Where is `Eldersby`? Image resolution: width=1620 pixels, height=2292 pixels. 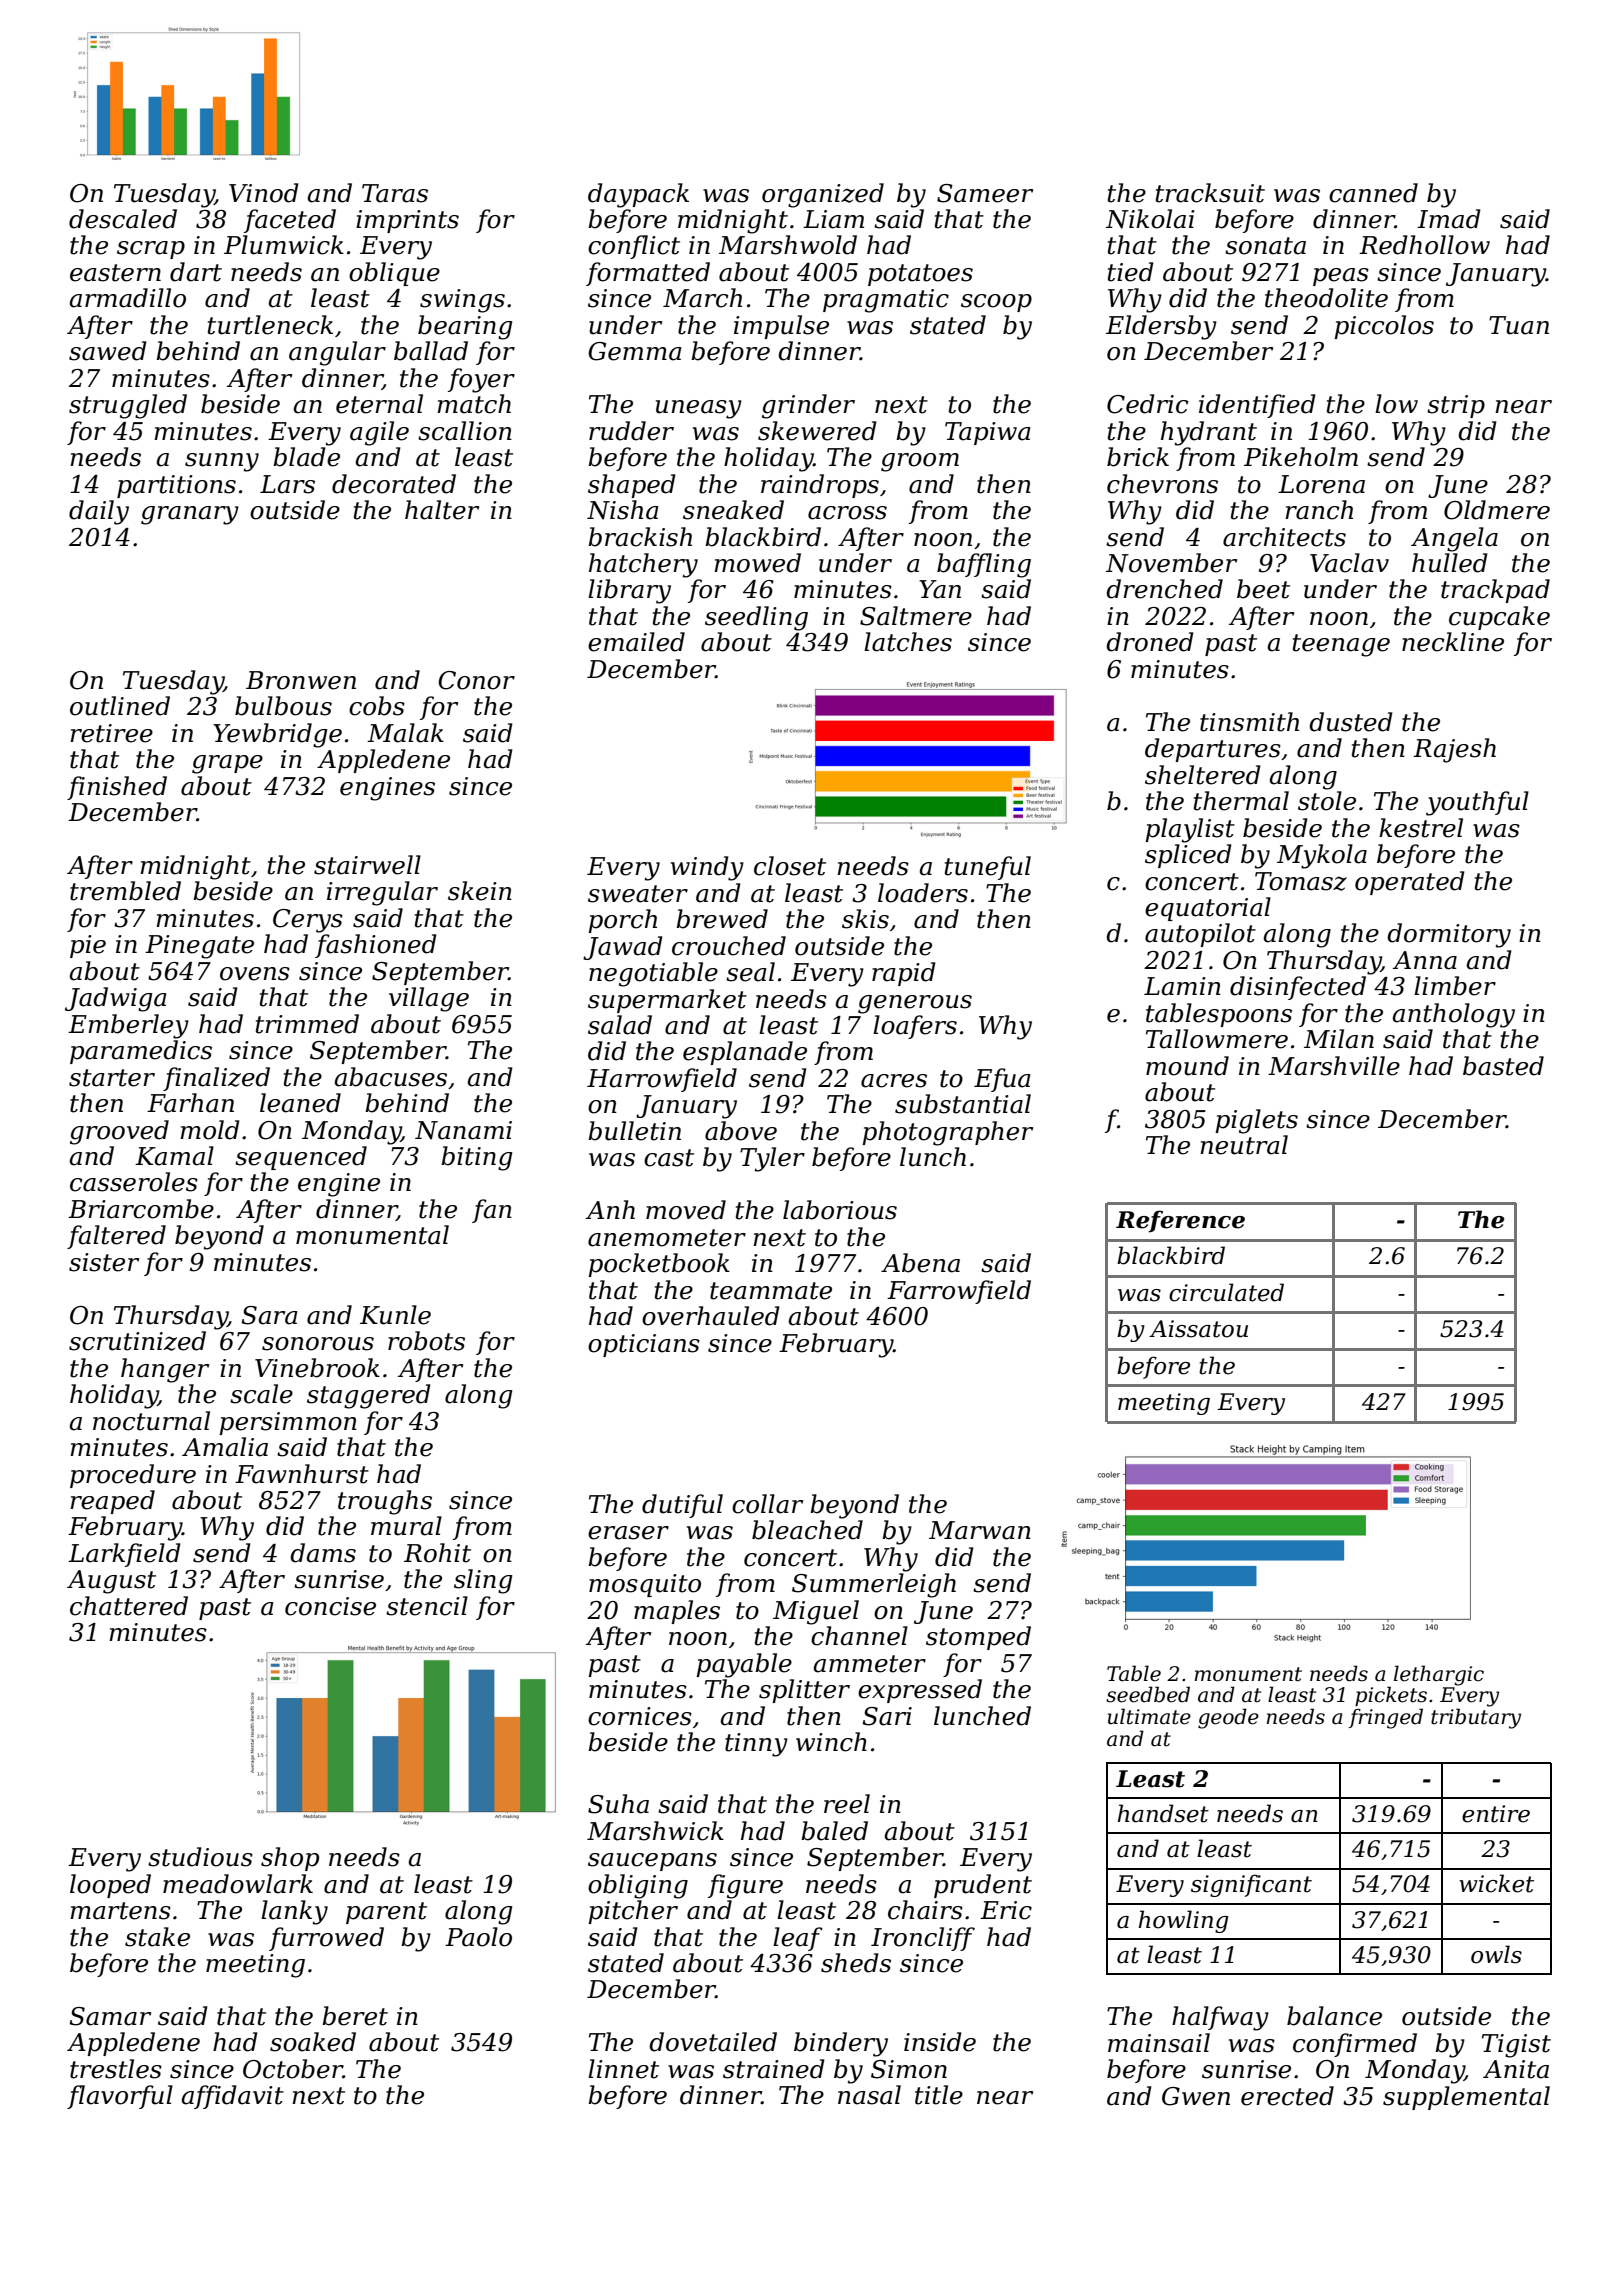 Eldersby is located at coordinates (1161, 327).
